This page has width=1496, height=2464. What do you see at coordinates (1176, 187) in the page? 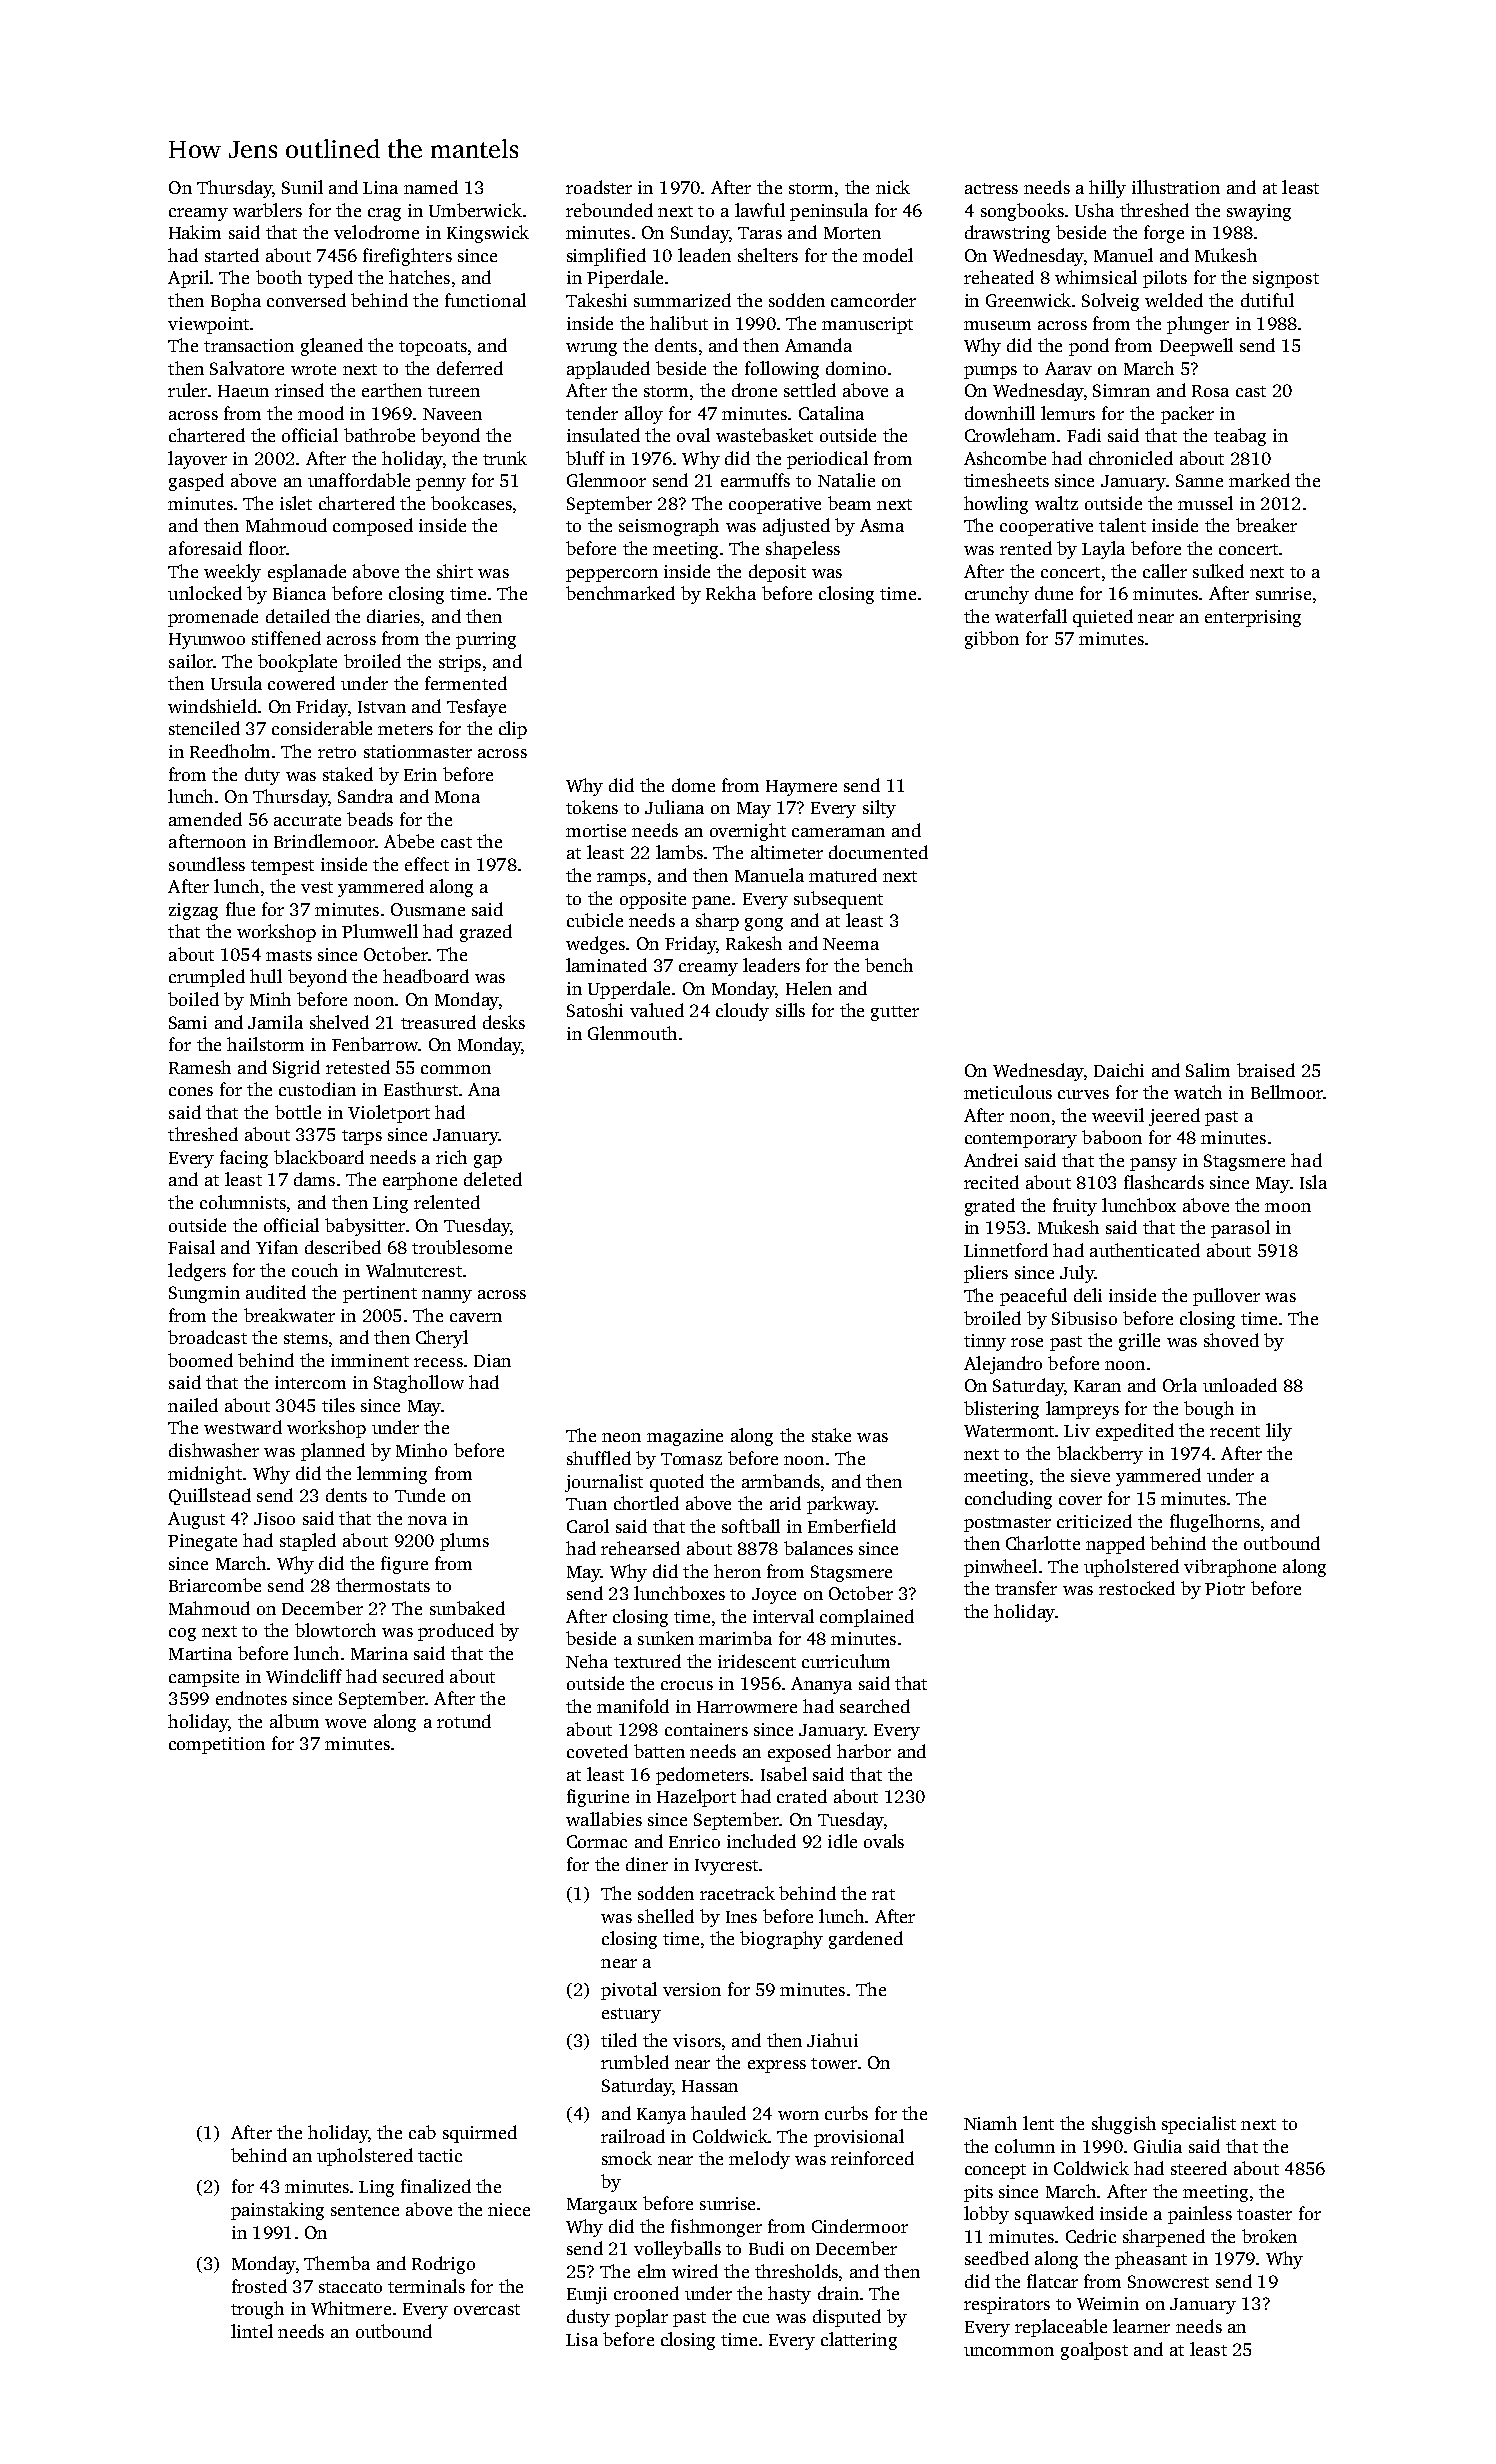
I see `illustration` at bounding box center [1176, 187].
